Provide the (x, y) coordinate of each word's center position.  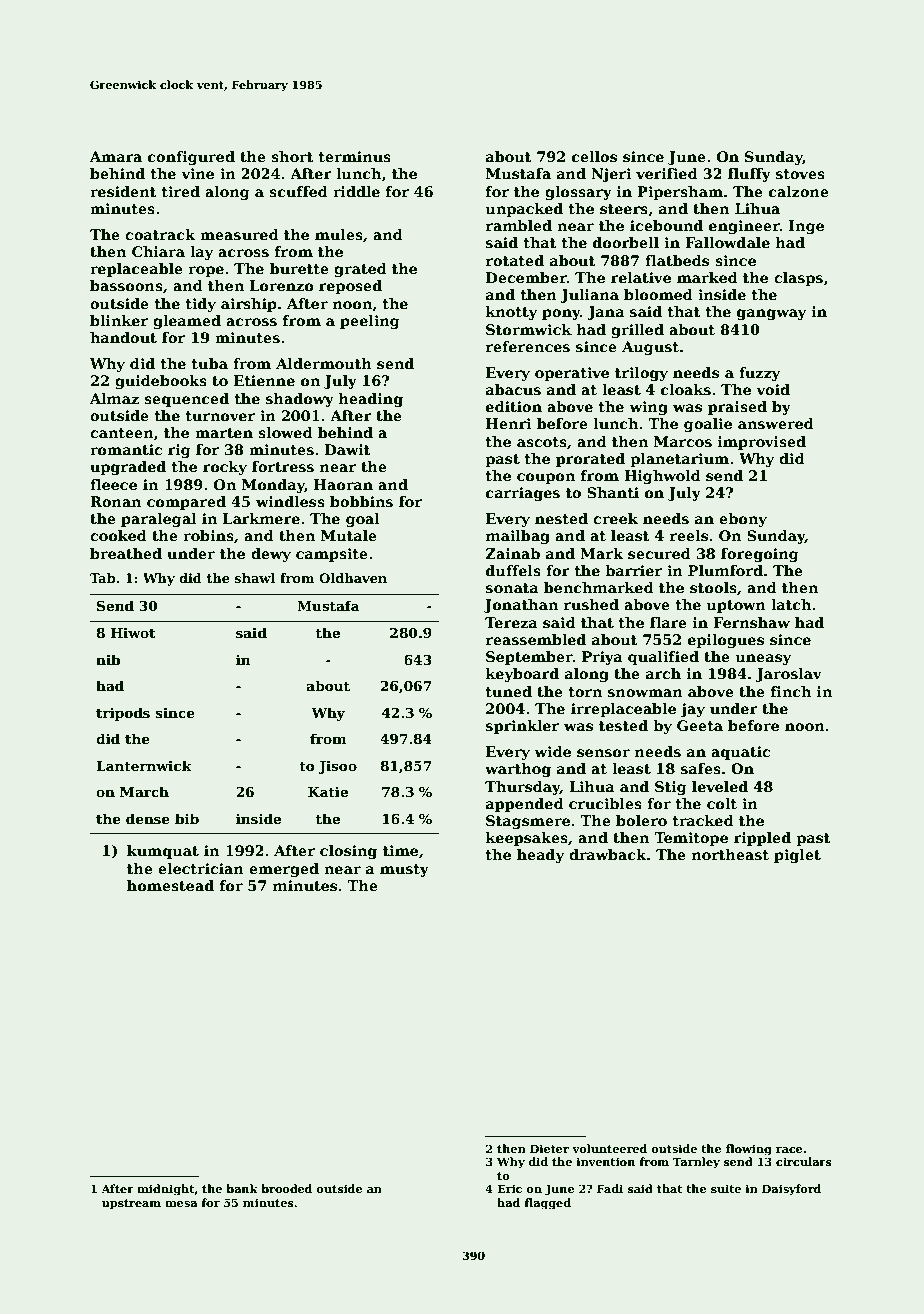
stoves (800, 174)
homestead (170, 885)
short (292, 156)
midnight (166, 1190)
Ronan (115, 501)
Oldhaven (353, 578)
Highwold (662, 477)
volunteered (609, 1148)
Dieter (549, 1148)
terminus (355, 156)
